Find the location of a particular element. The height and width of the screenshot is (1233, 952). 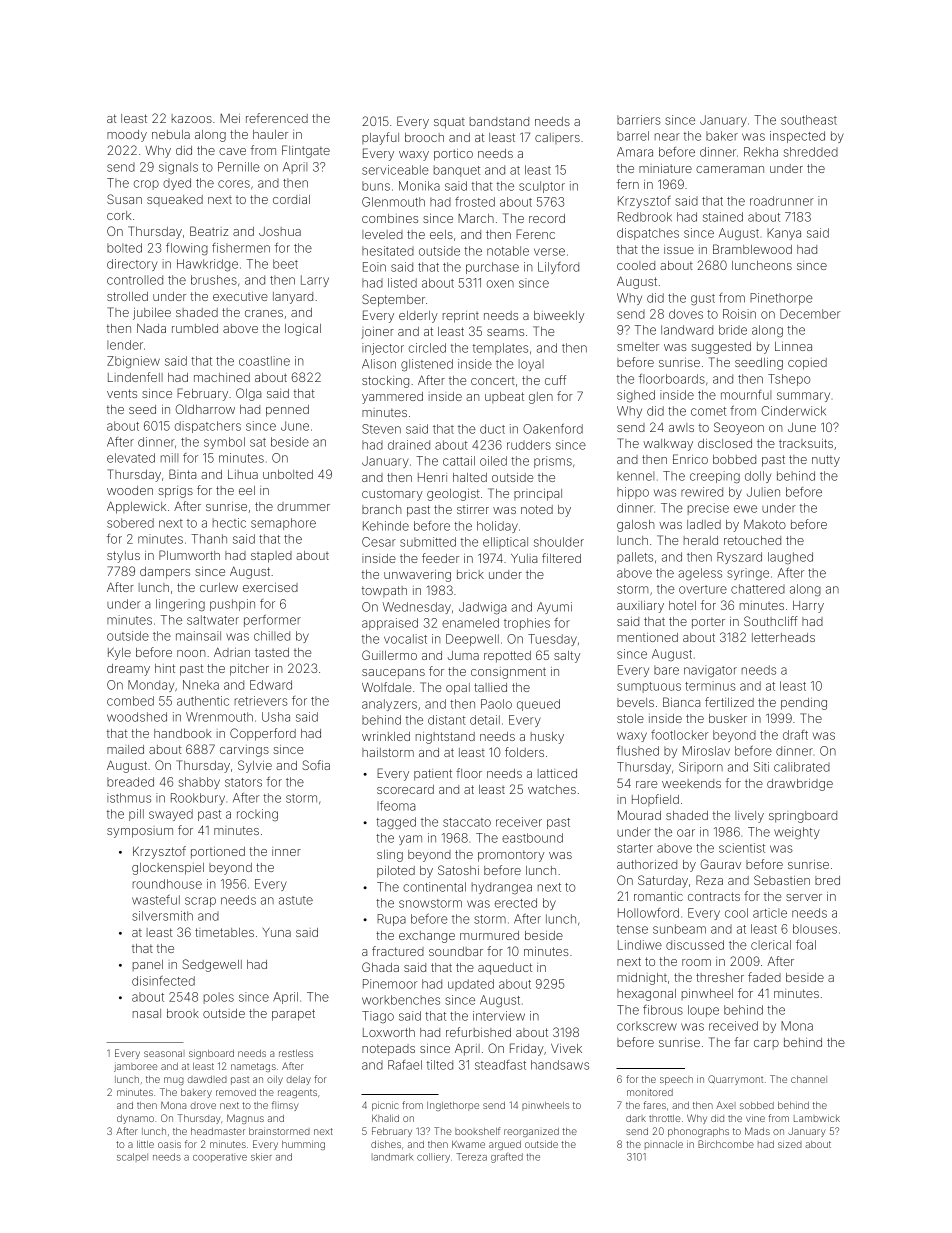

cave is located at coordinates (232, 151).
